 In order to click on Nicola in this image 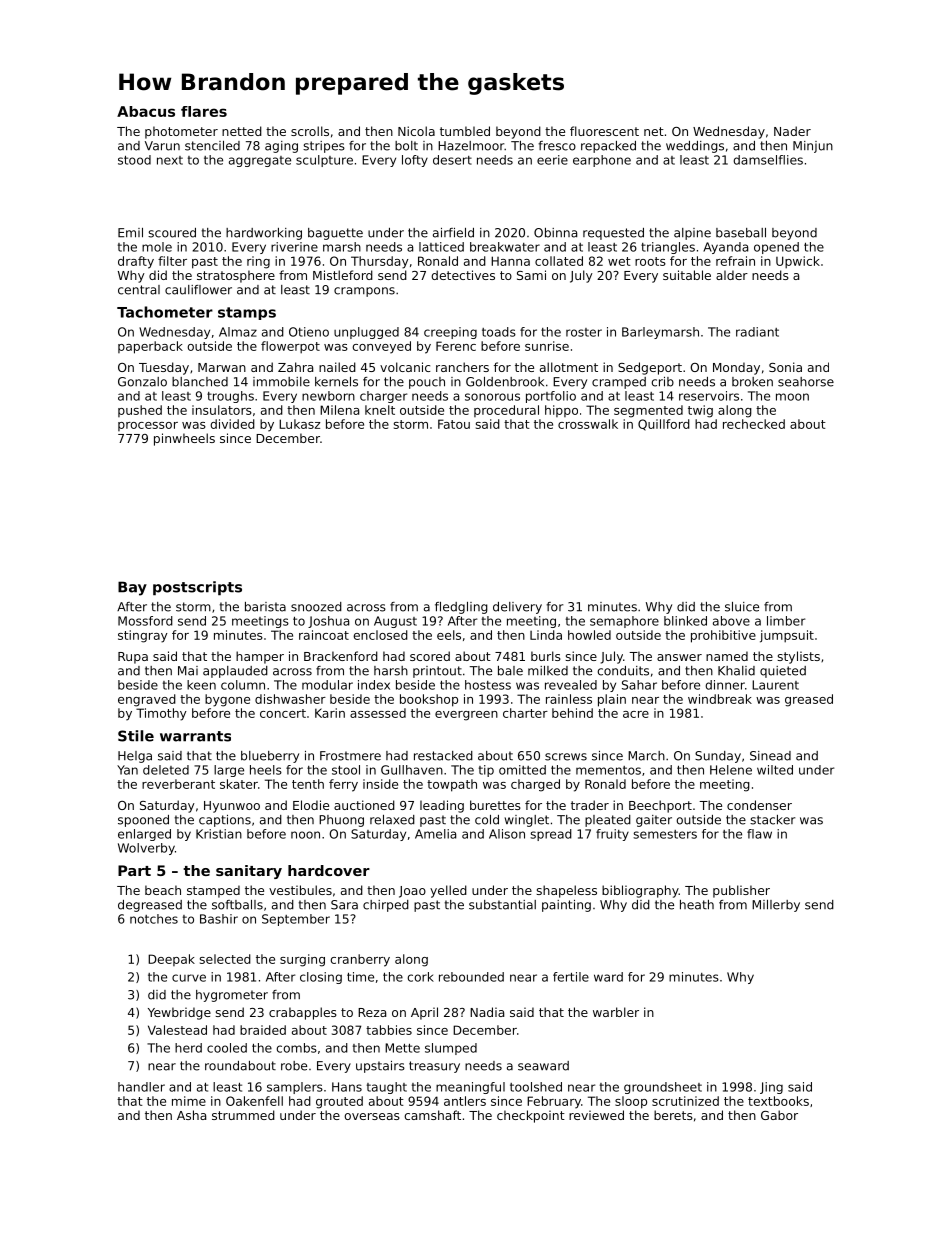, I will do `click(416, 131)`.
